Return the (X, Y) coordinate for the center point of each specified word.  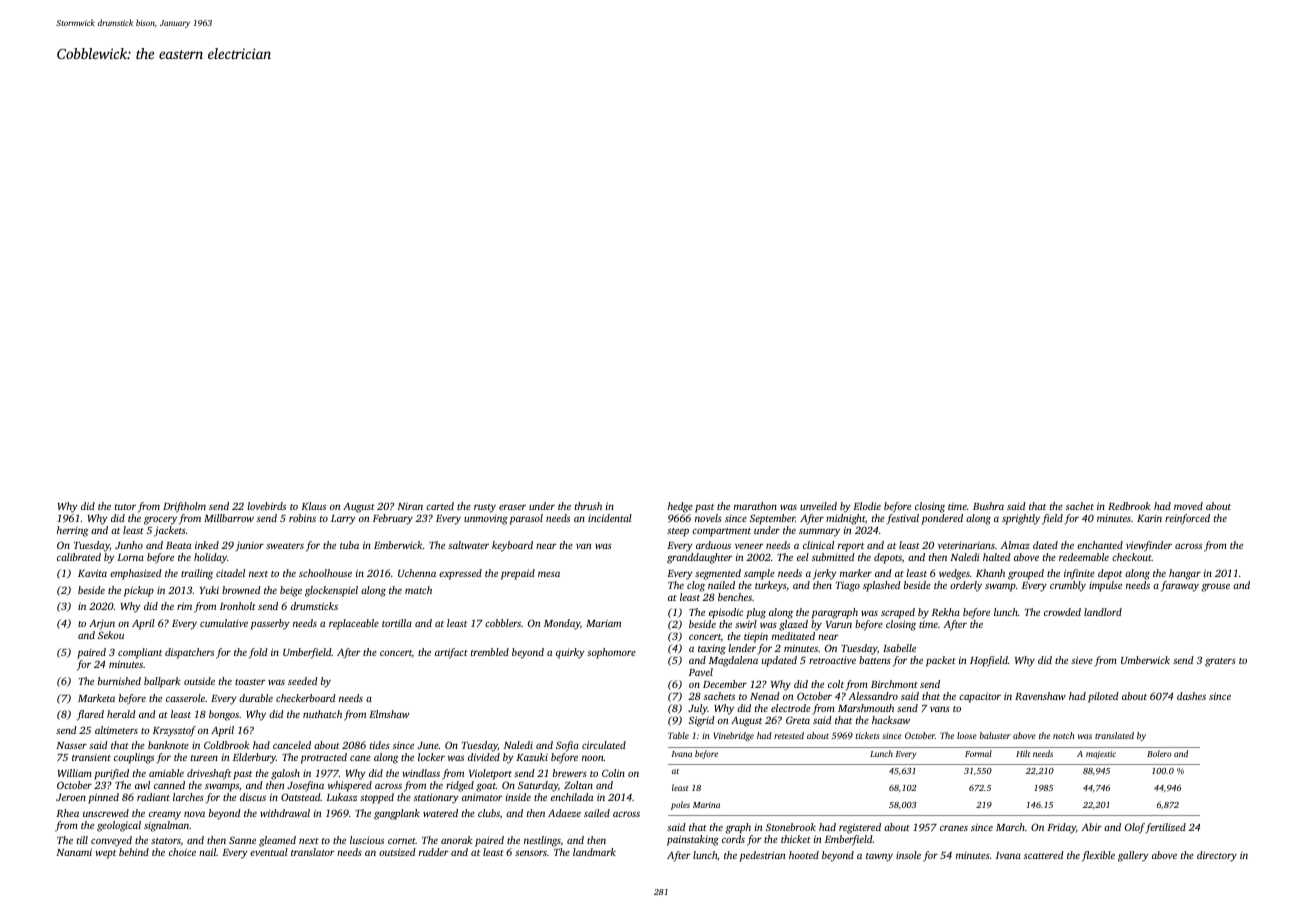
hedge (680, 507)
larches (188, 797)
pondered (942, 519)
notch (1063, 735)
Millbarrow (229, 518)
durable (256, 698)
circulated (604, 745)
